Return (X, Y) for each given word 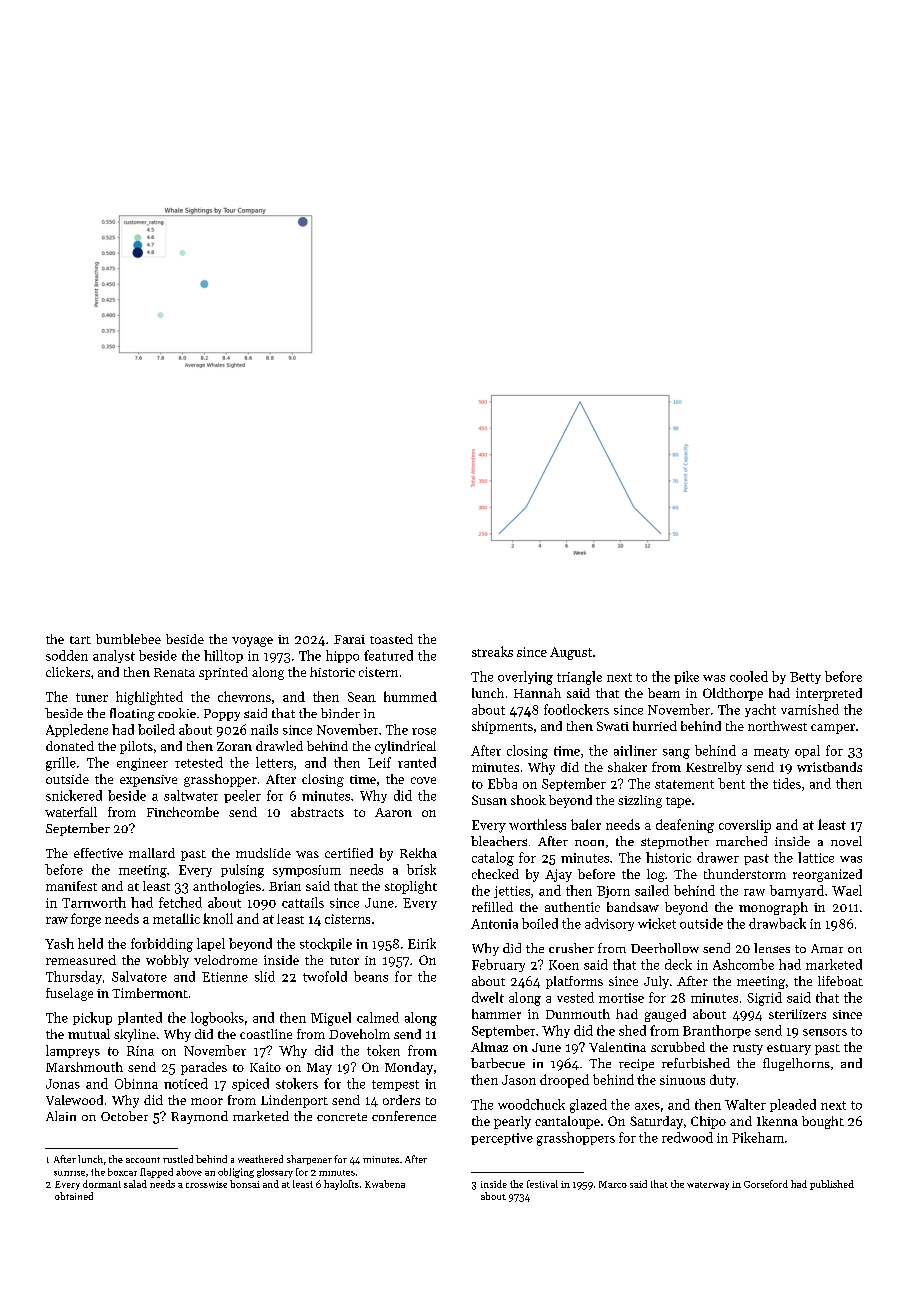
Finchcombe (183, 812)
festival (542, 1184)
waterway (708, 1186)
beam (664, 693)
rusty (748, 1049)
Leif (379, 762)
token (383, 1050)
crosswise (206, 1184)
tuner (92, 697)
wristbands (829, 767)
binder (340, 713)
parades (204, 1068)
